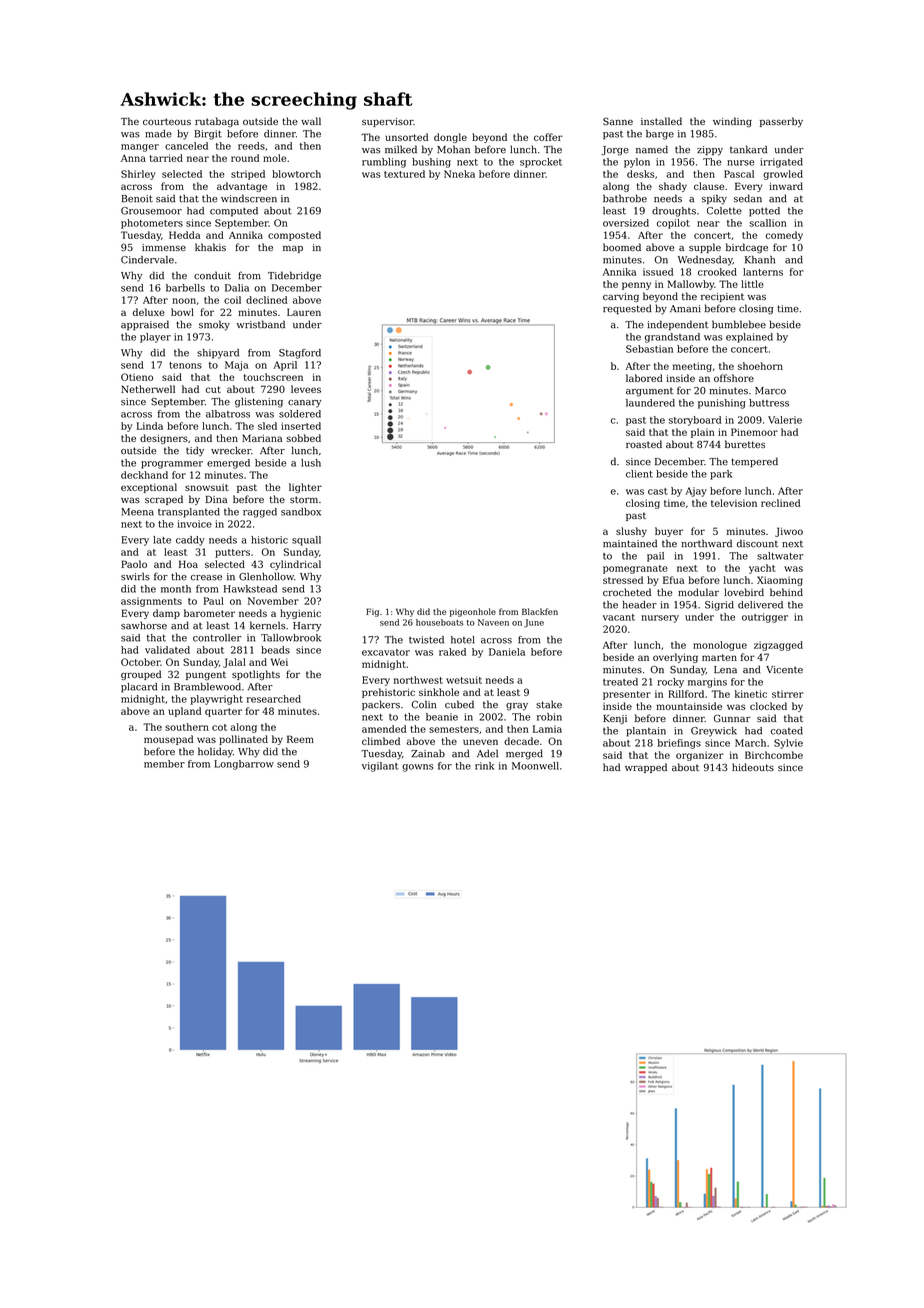  I want to click on courteous, so click(167, 121).
